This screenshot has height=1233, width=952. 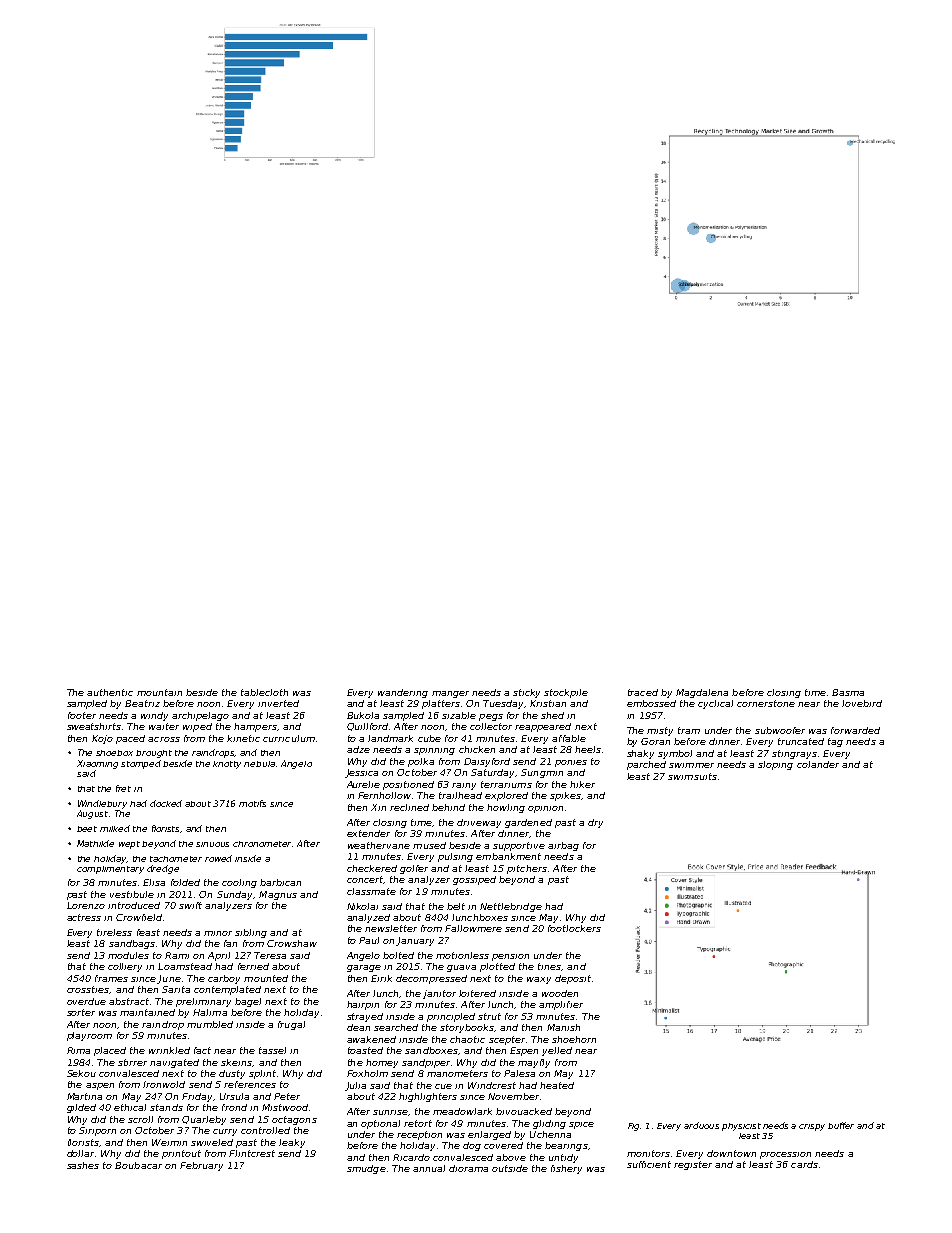 I want to click on motifs, so click(x=252, y=803).
